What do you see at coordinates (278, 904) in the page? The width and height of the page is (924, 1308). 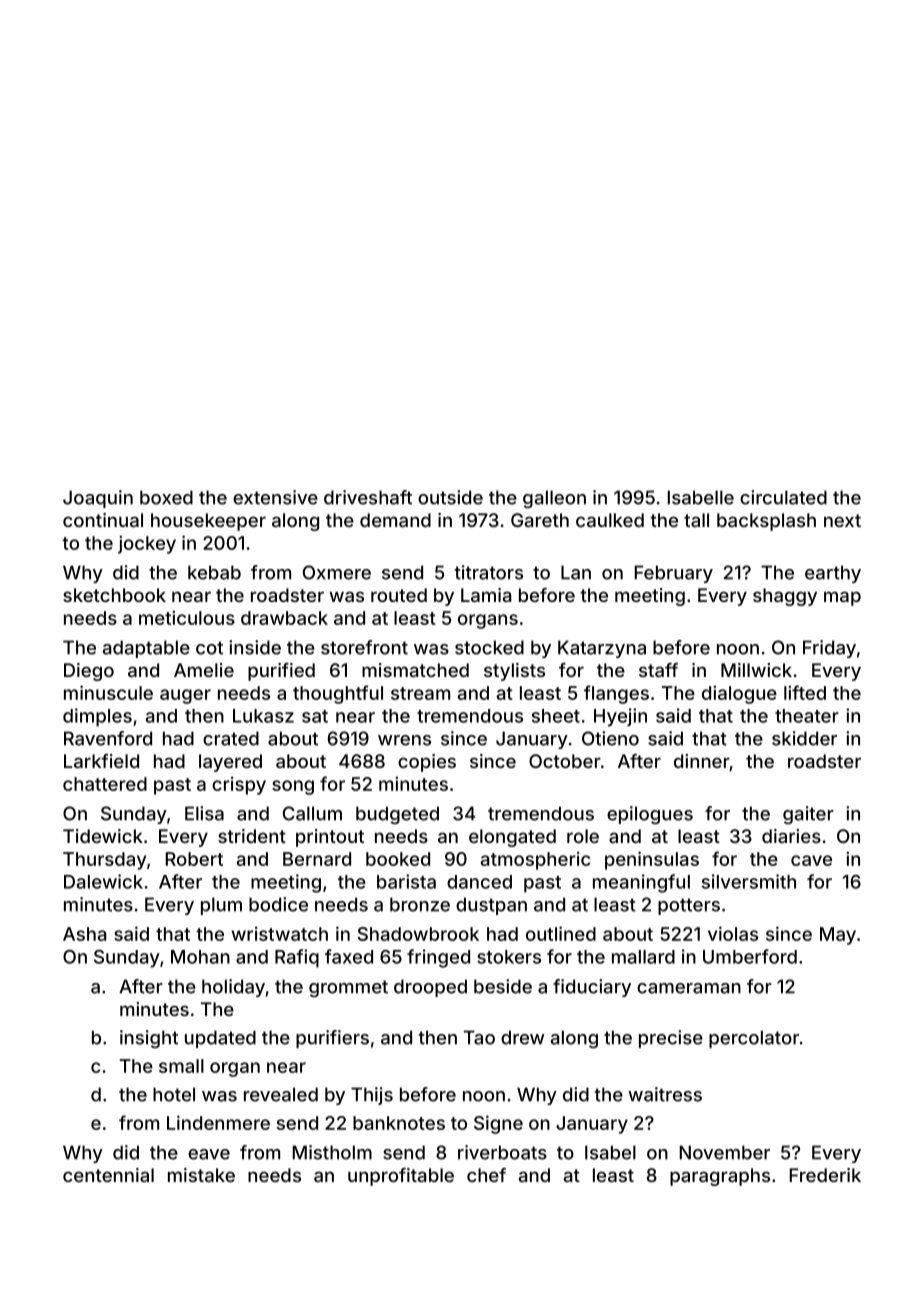 I see `bodice` at bounding box center [278, 904].
